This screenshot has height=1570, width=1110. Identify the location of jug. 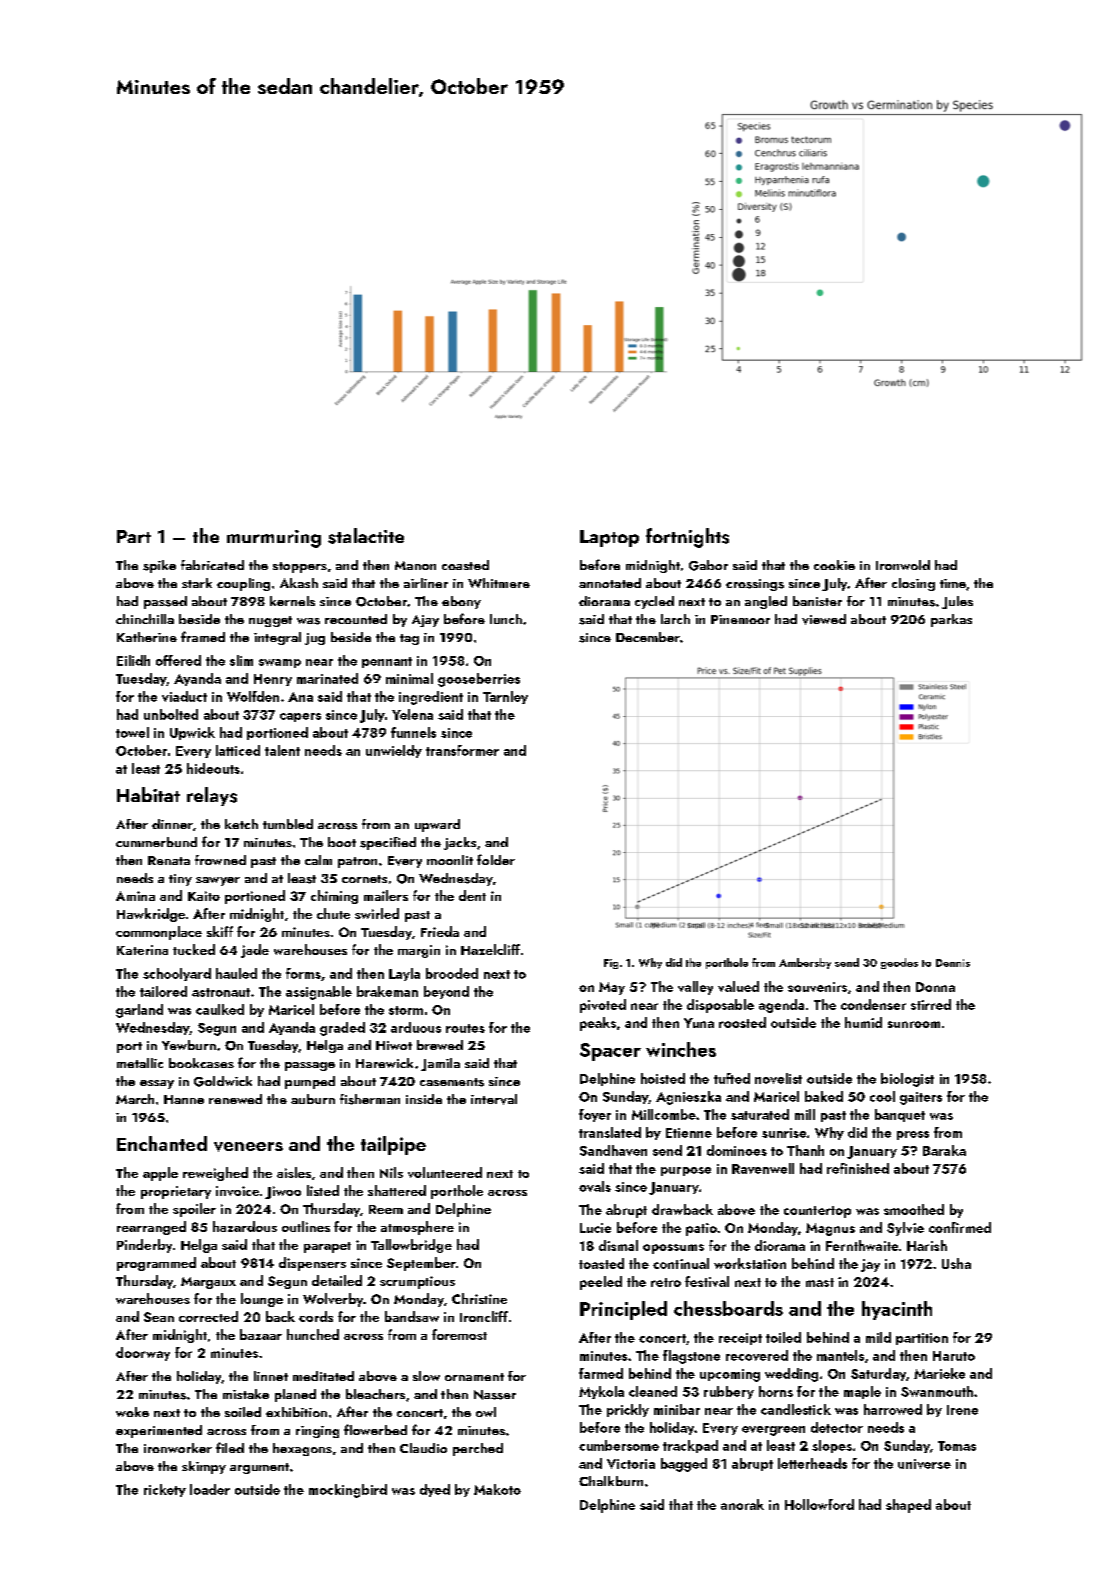
(315, 639).
